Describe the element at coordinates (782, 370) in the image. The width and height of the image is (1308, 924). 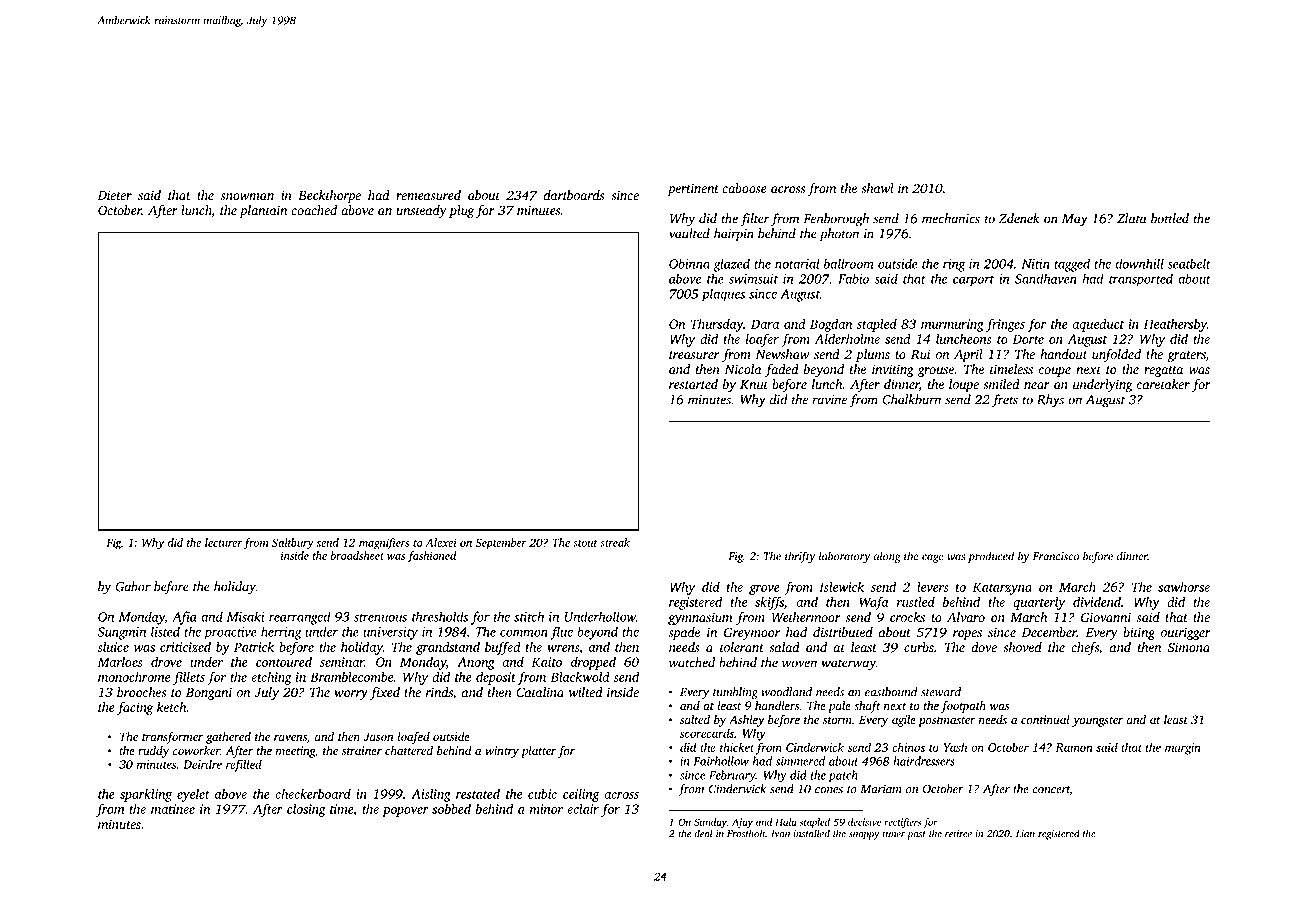
I see `faded` at that location.
